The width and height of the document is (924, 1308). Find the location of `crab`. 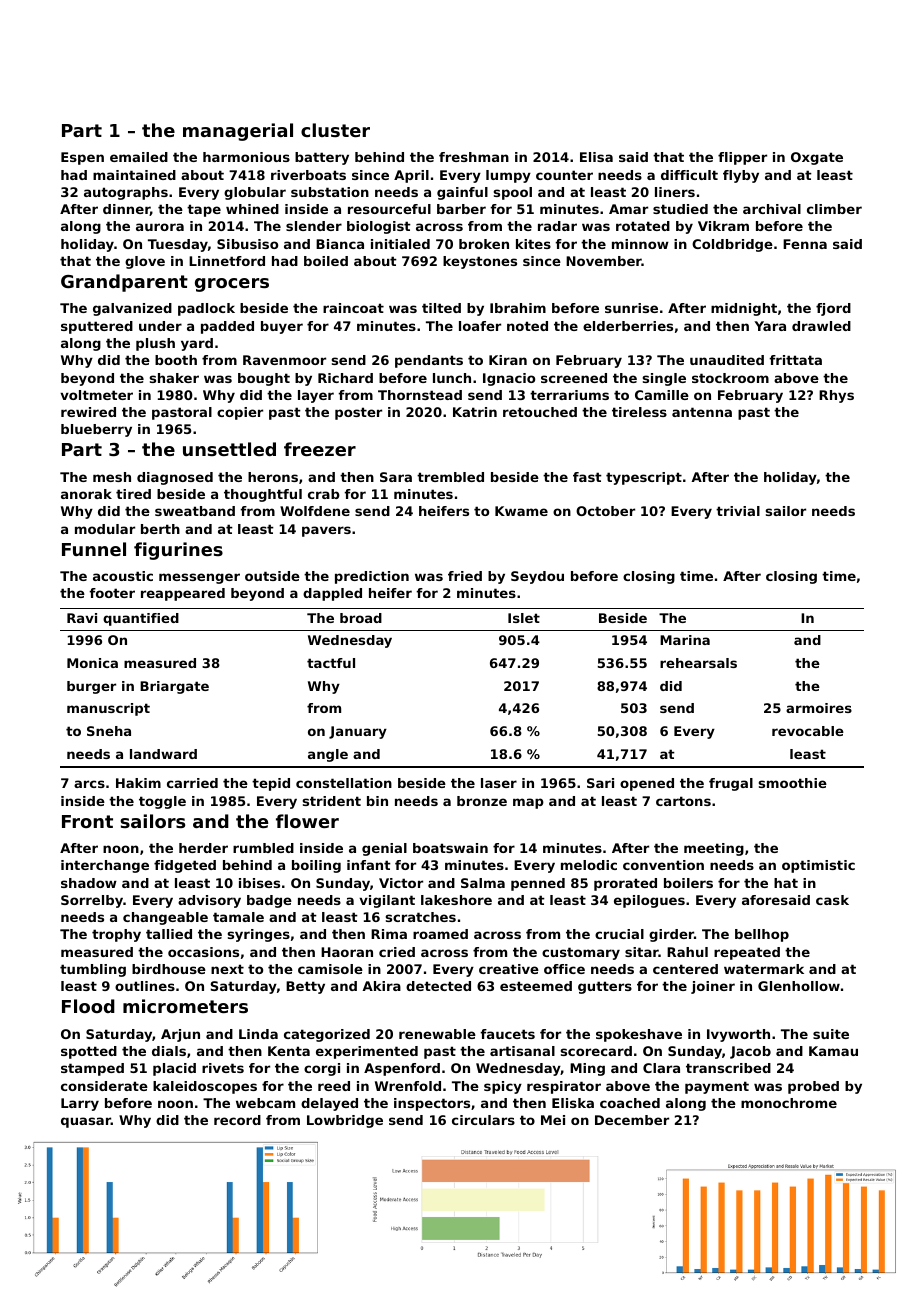

crab is located at coordinates (324, 494).
